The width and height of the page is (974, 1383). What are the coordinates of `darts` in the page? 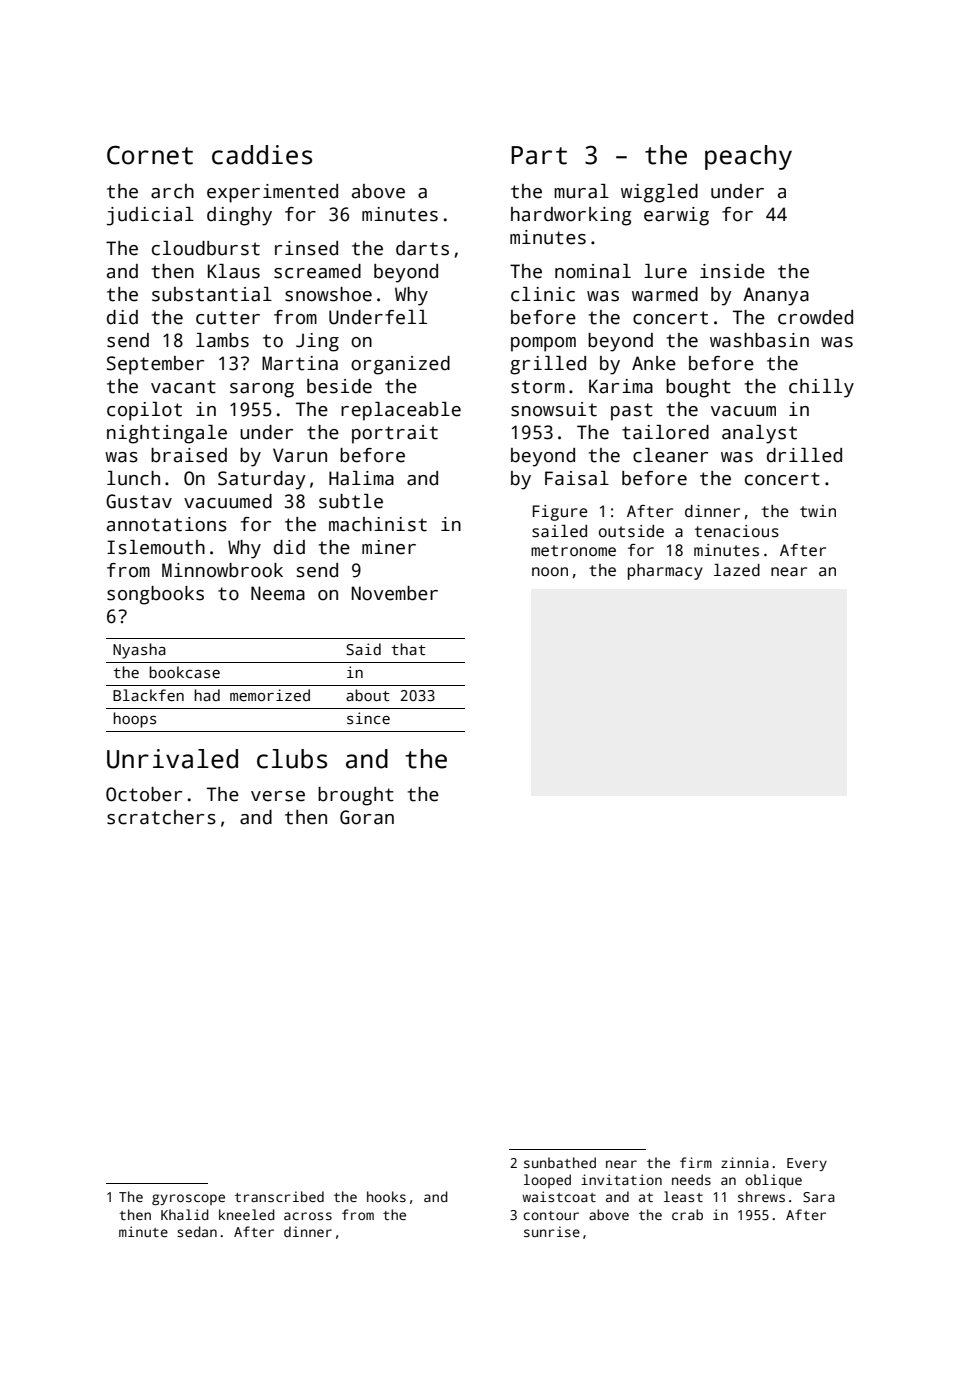 It's located at (422, 248).
